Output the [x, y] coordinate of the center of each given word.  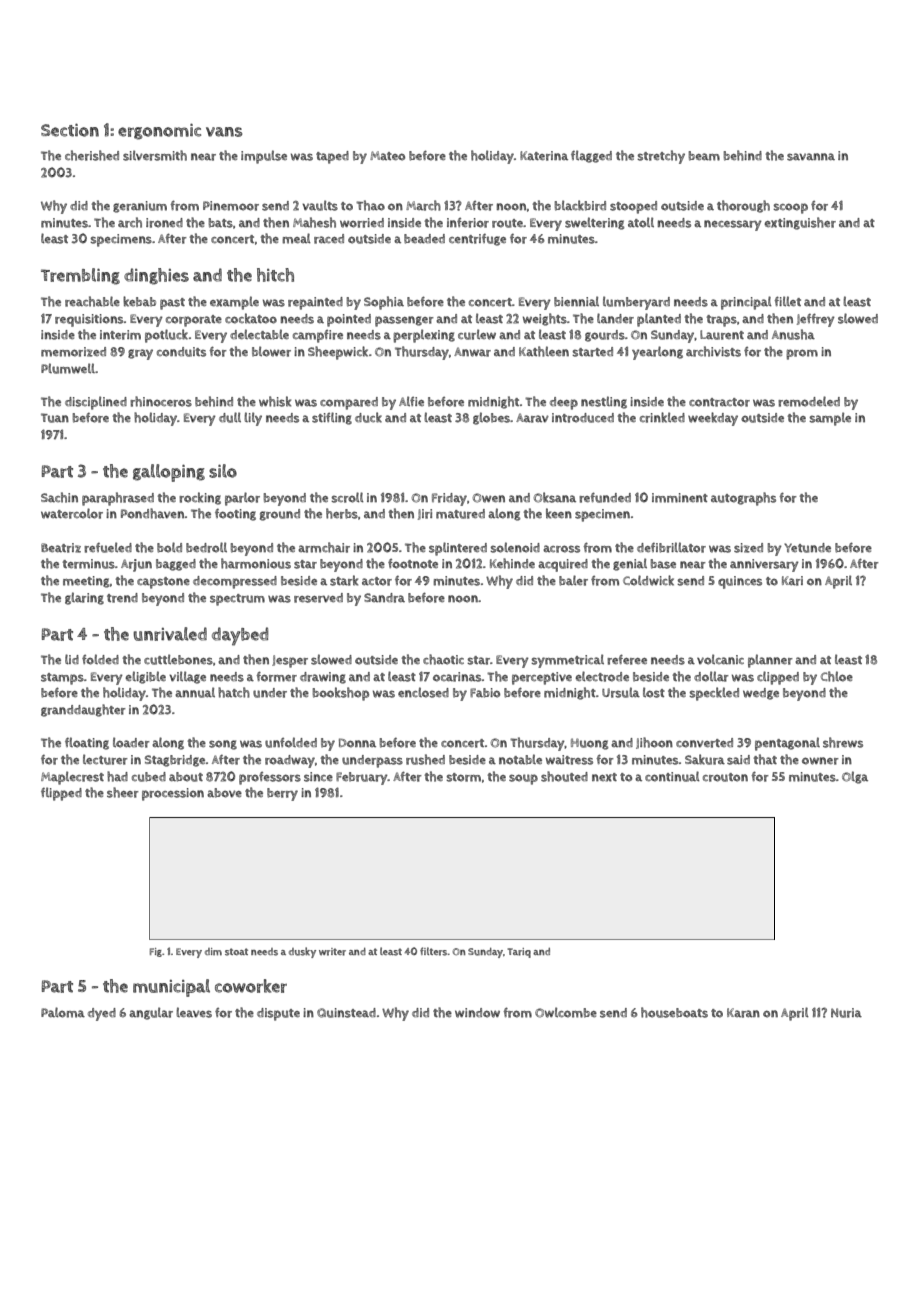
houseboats [674, 1012]
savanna [811, 157]
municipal [171, 988]
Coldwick [648, 580]
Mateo [387, 156]
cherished [92, 155]
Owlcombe [566, 1012]
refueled [108, 547]
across [561, 549]
